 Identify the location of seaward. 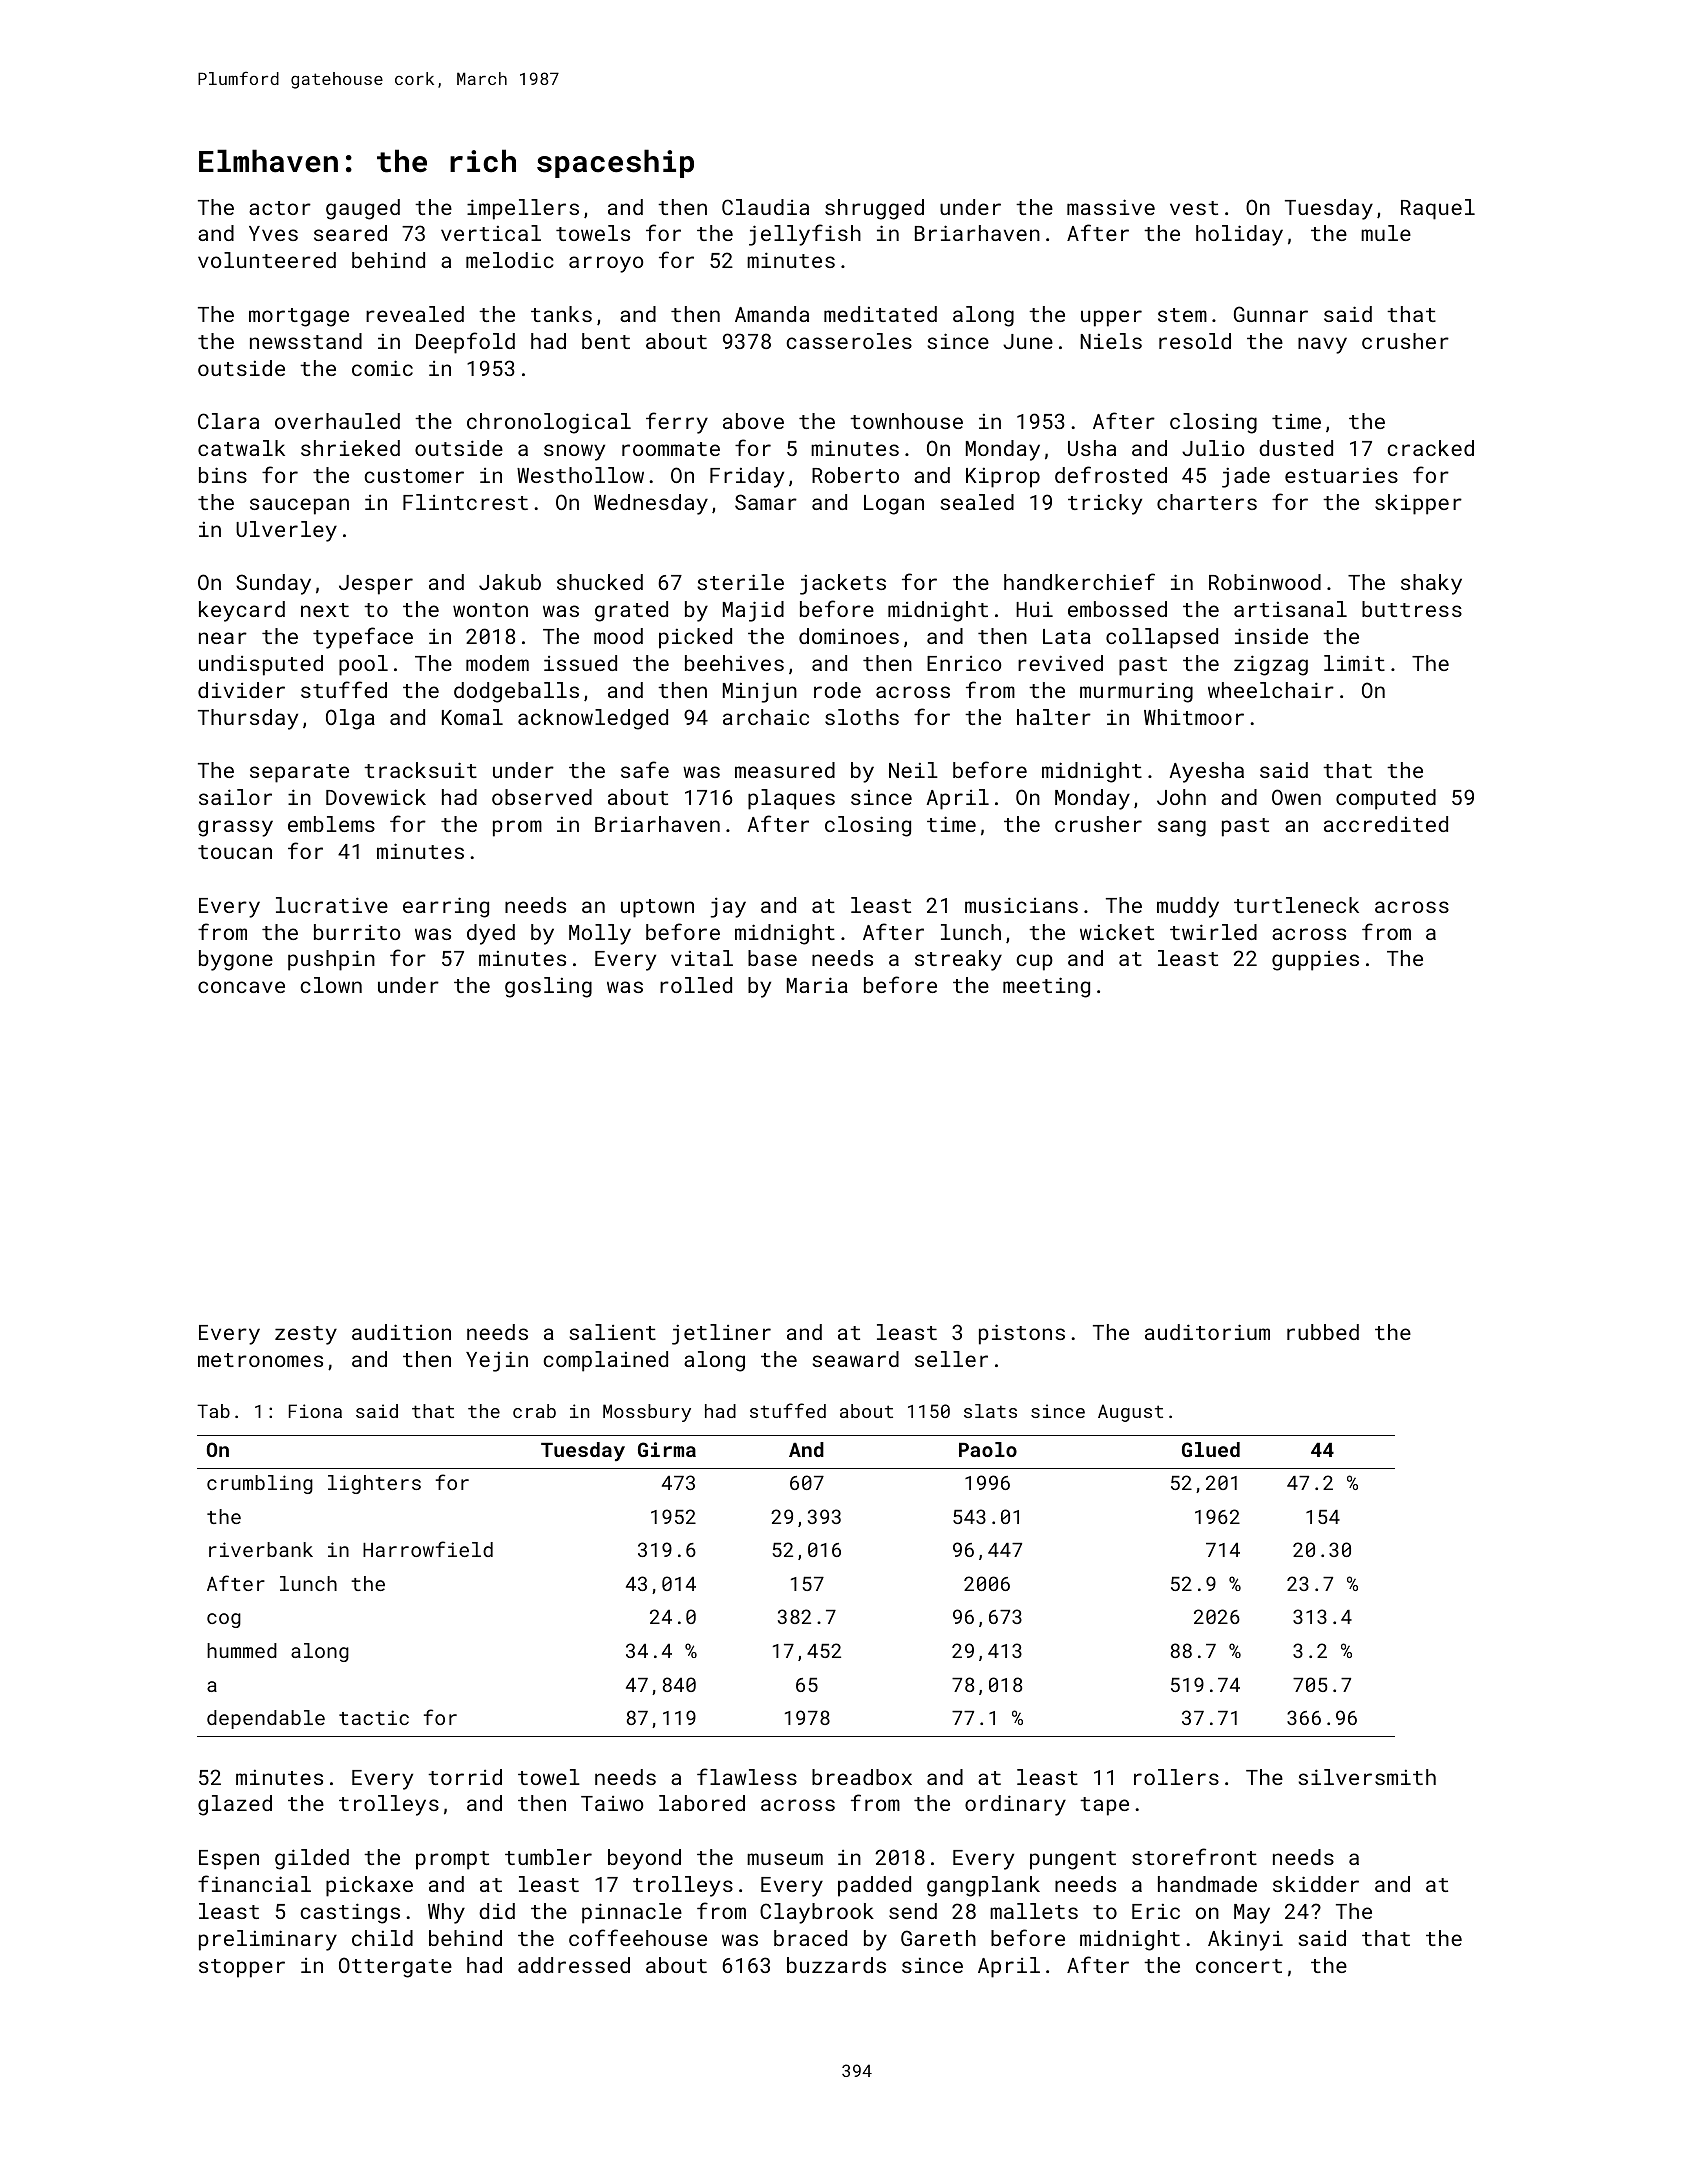
(856, 1359).
